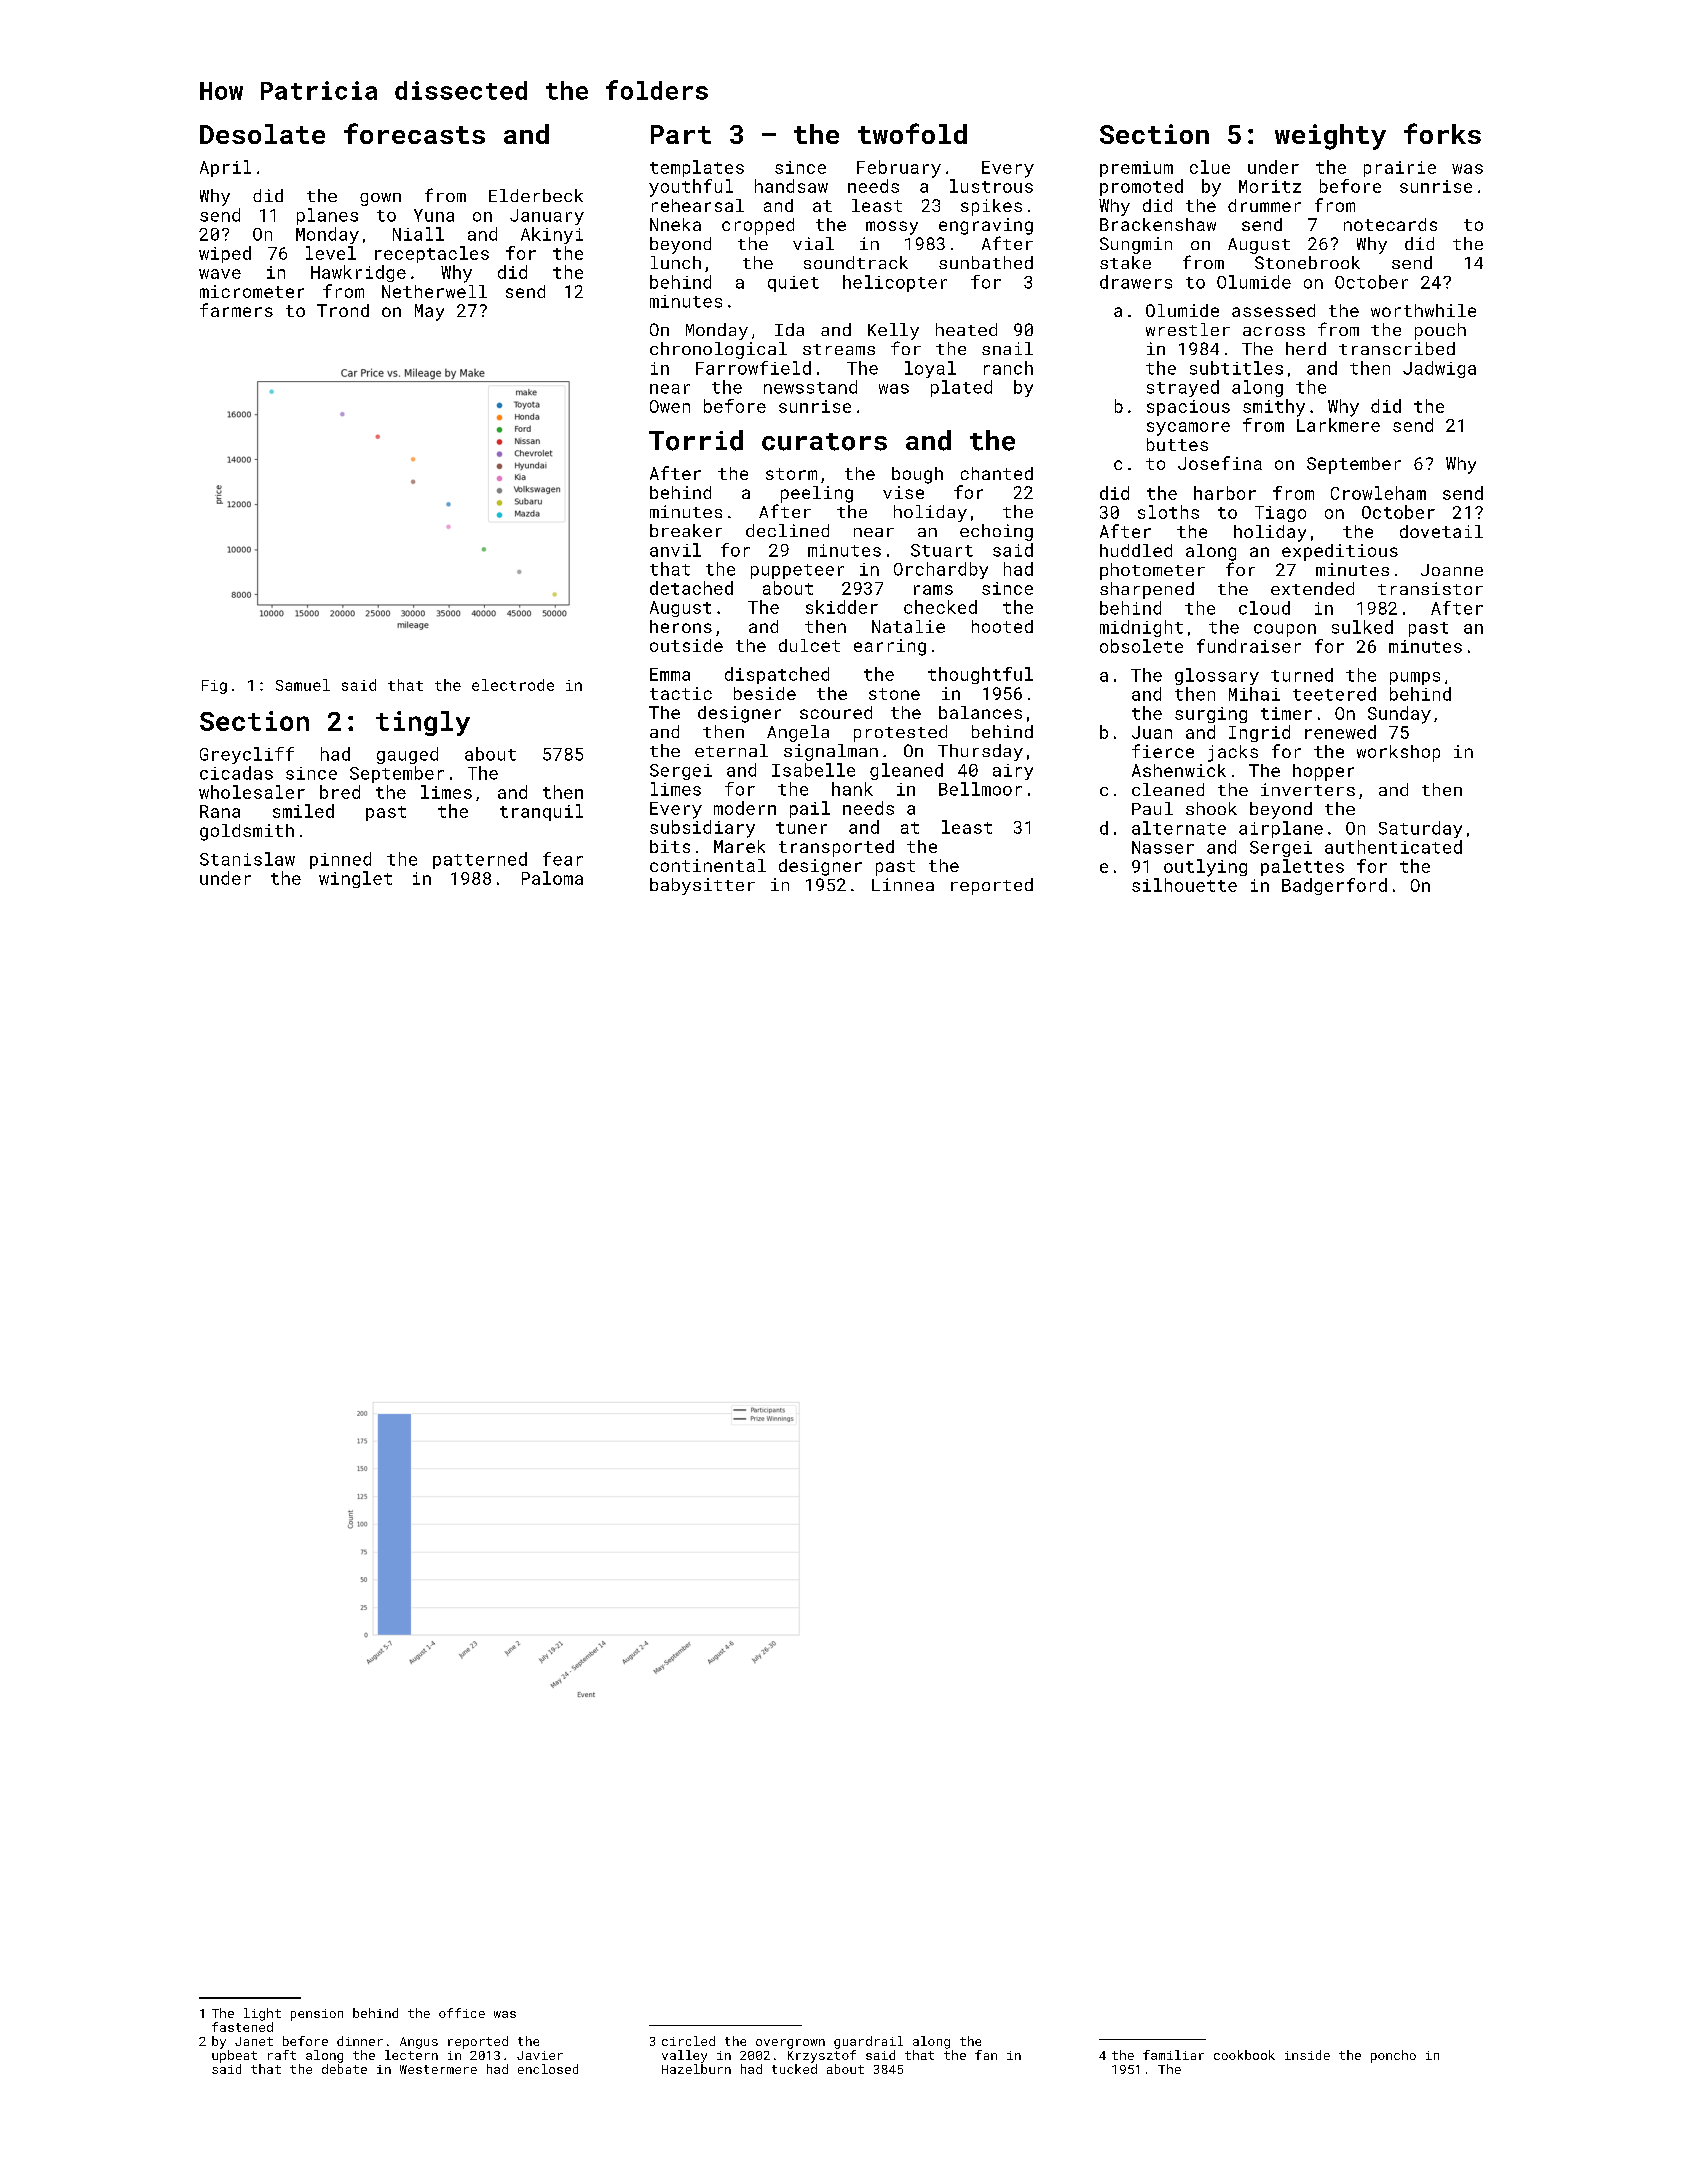  What do you see at coordinates (1184, 885) in the image?
I see `silhouette` at bounding box center [1184, 885].
